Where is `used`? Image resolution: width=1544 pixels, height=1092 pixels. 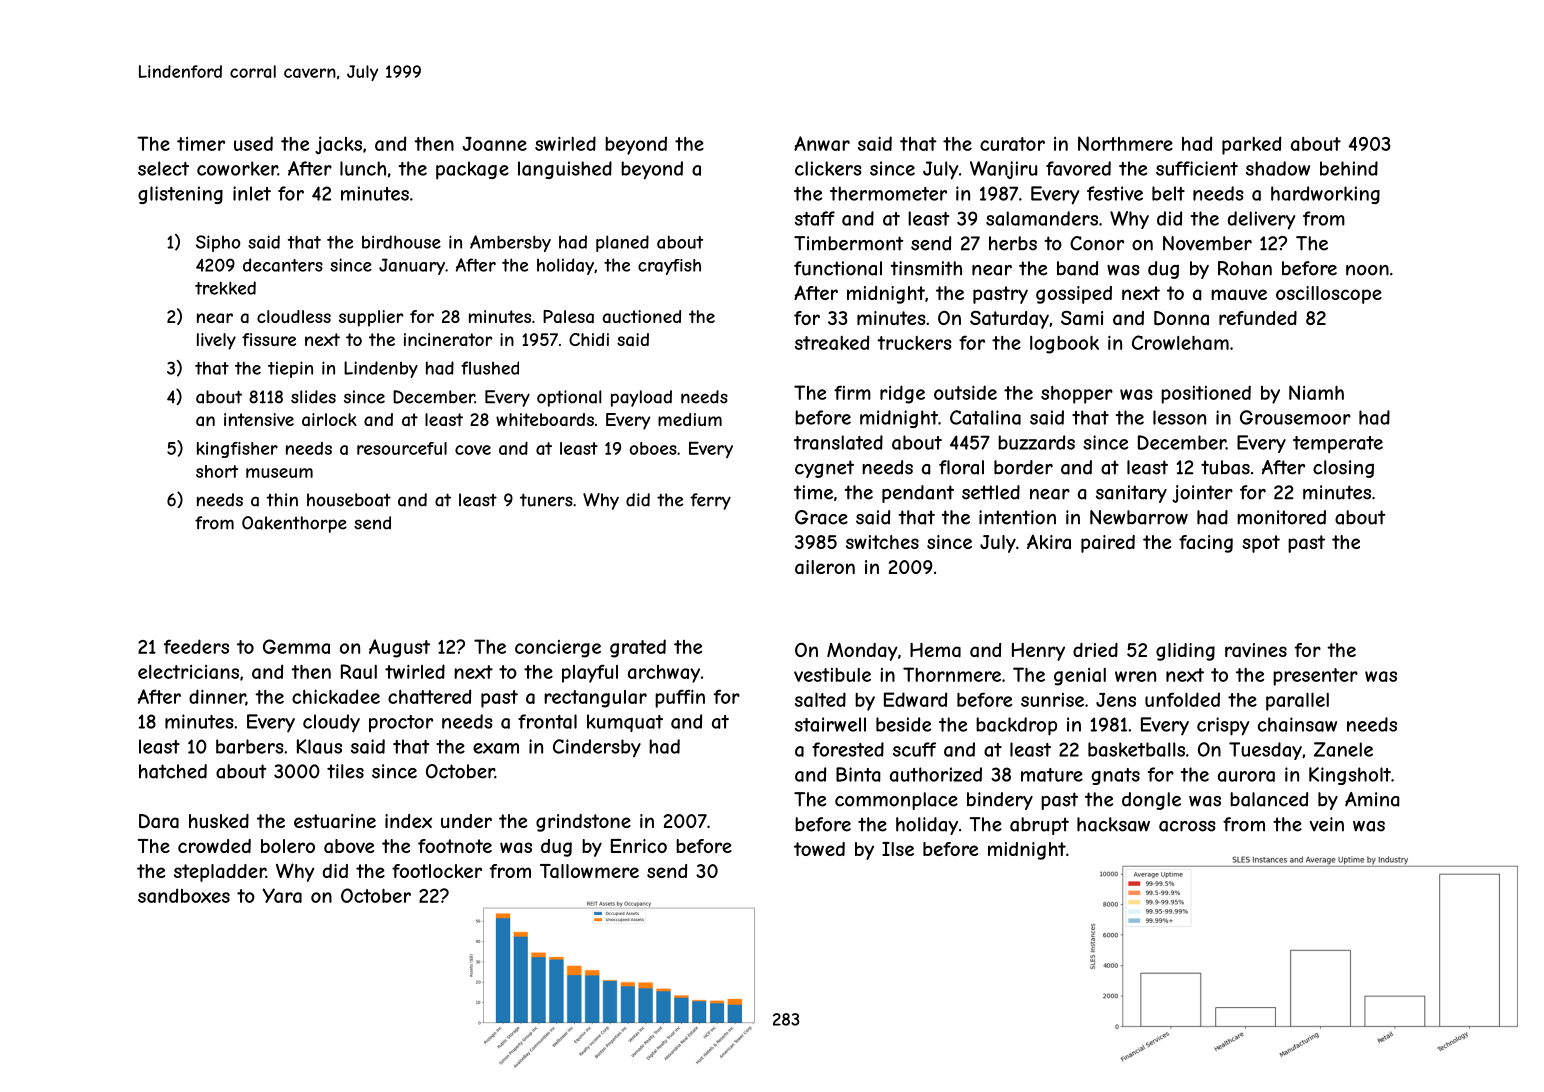 used is located at coordinates (253, 143).
